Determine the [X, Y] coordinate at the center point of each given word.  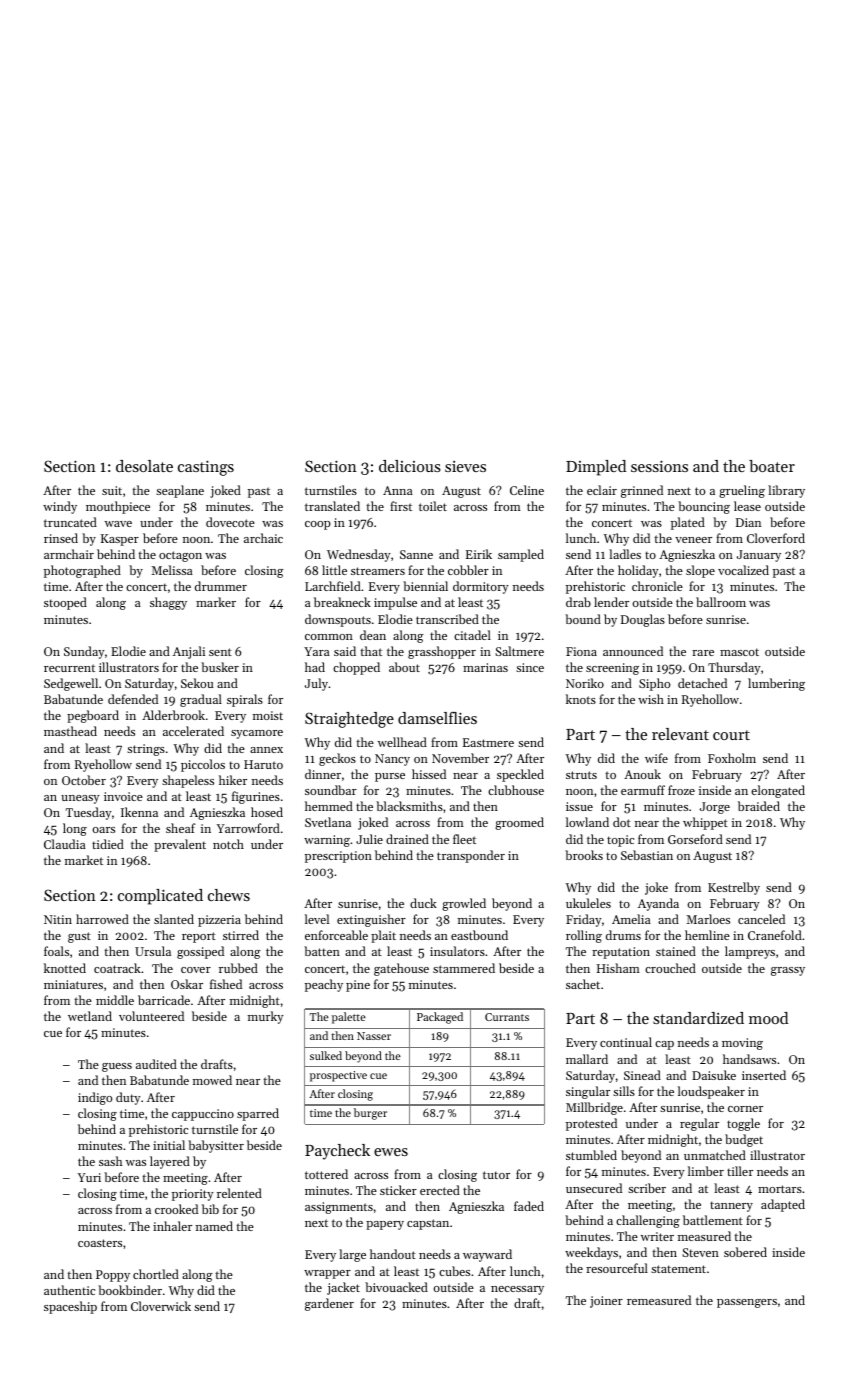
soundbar [331, 790]
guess [117, 1067]
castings [206, 468]
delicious [410, 466]
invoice [123, 796]
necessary [517, 1290]
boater [772, 466]
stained [676, 951]
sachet [583, 984]
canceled [761, 919]
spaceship [70, 1307]
